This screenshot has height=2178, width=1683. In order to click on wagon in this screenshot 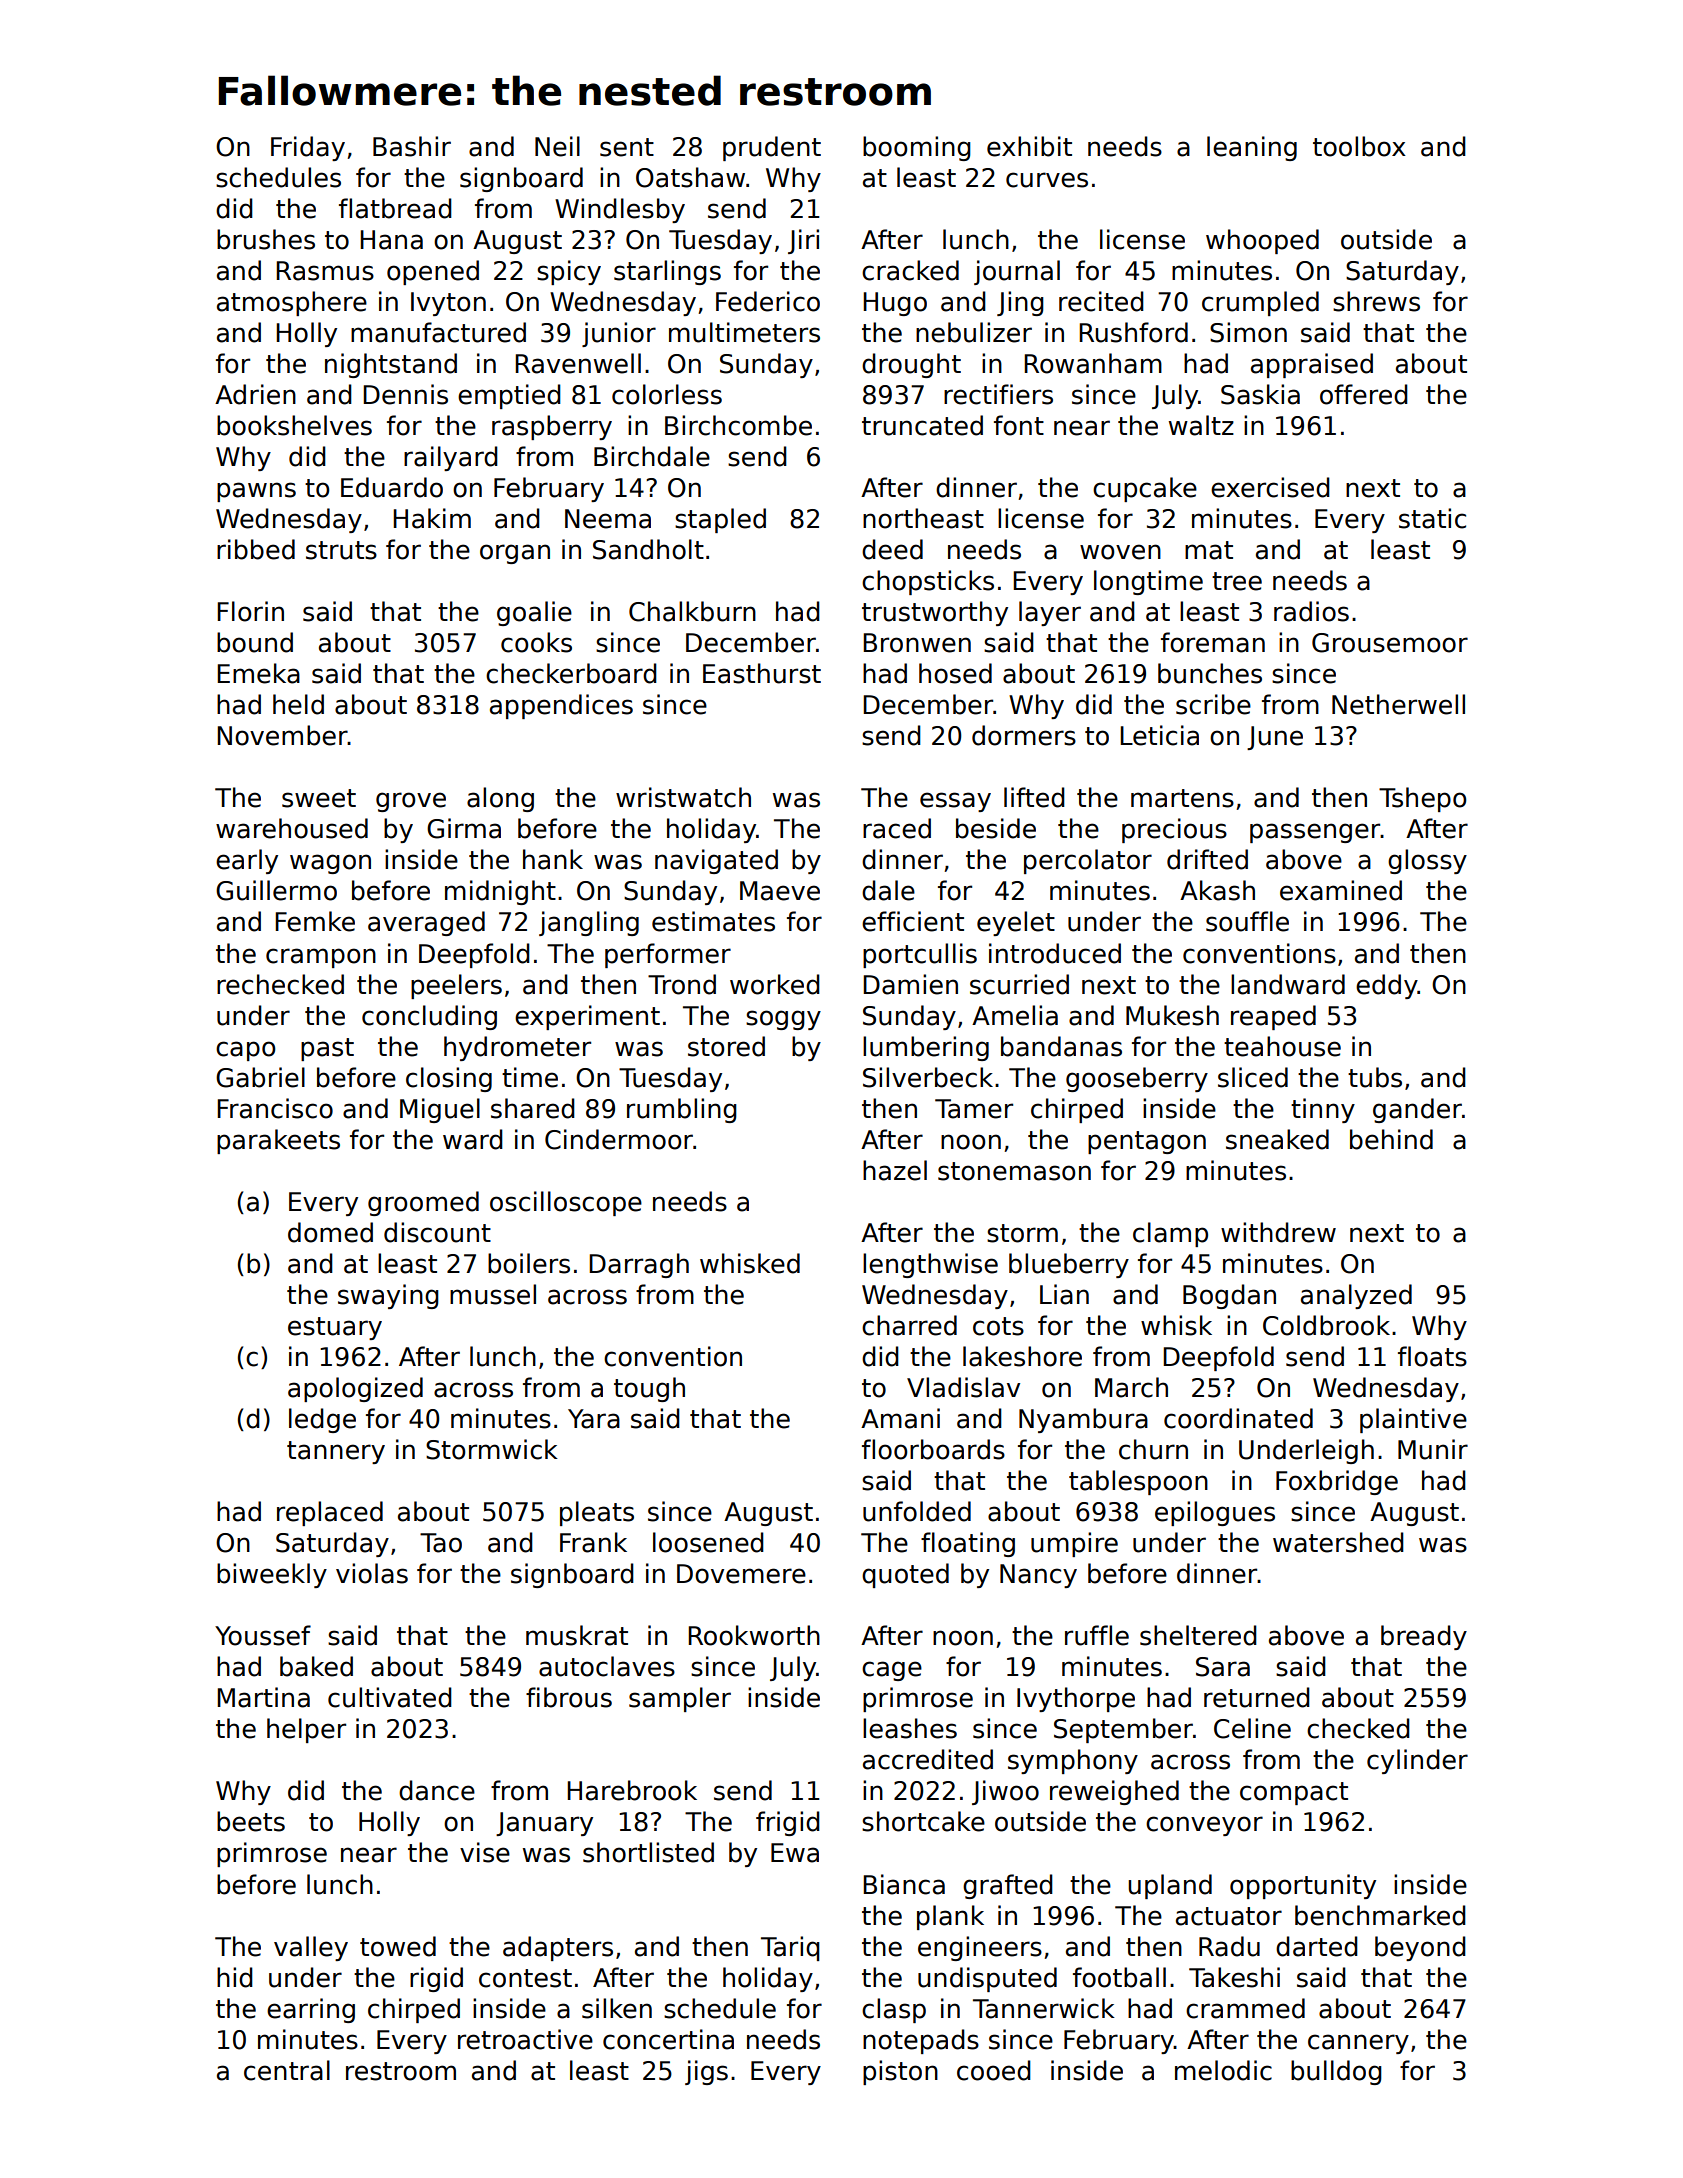, I will do `click(330, 864)`.
